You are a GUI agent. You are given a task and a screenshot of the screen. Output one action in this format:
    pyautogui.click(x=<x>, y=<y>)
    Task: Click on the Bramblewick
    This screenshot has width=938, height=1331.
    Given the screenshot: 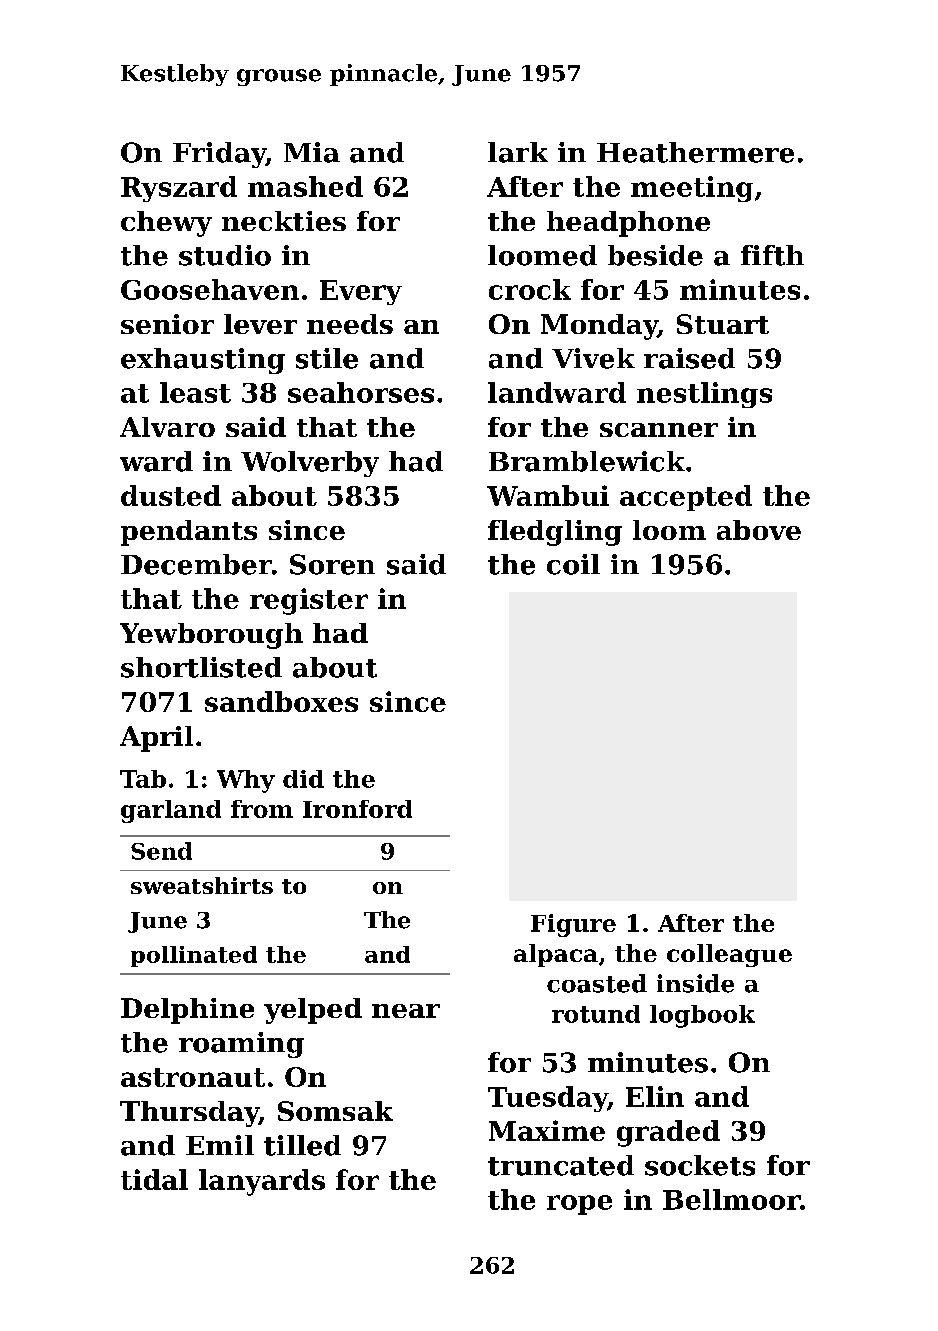 What is the action you would take?
    pyautogui.click(x=587, y=461)
